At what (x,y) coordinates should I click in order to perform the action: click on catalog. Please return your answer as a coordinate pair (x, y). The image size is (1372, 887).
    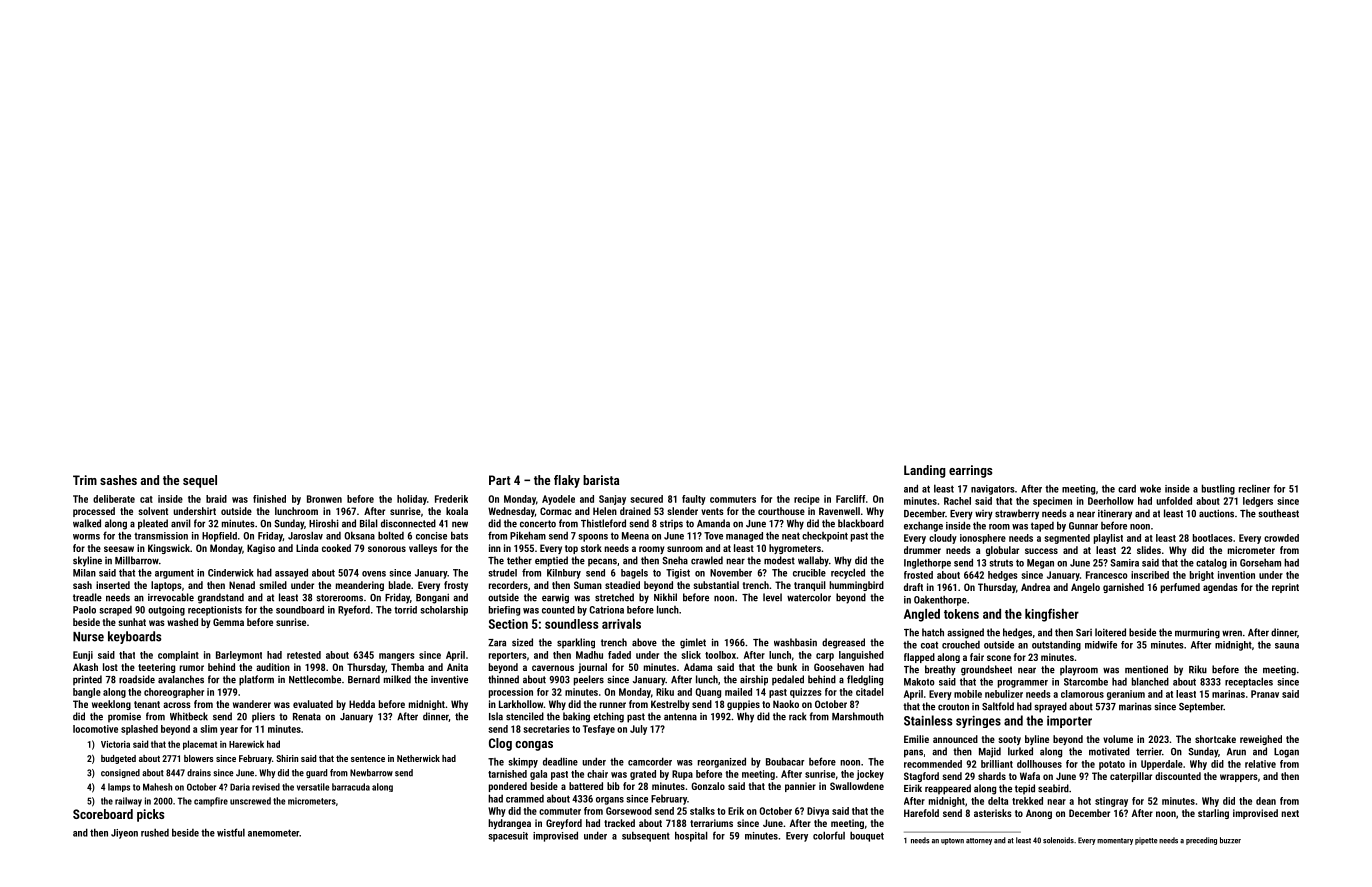
    Looking at the image, I should click on (1211, 563).
